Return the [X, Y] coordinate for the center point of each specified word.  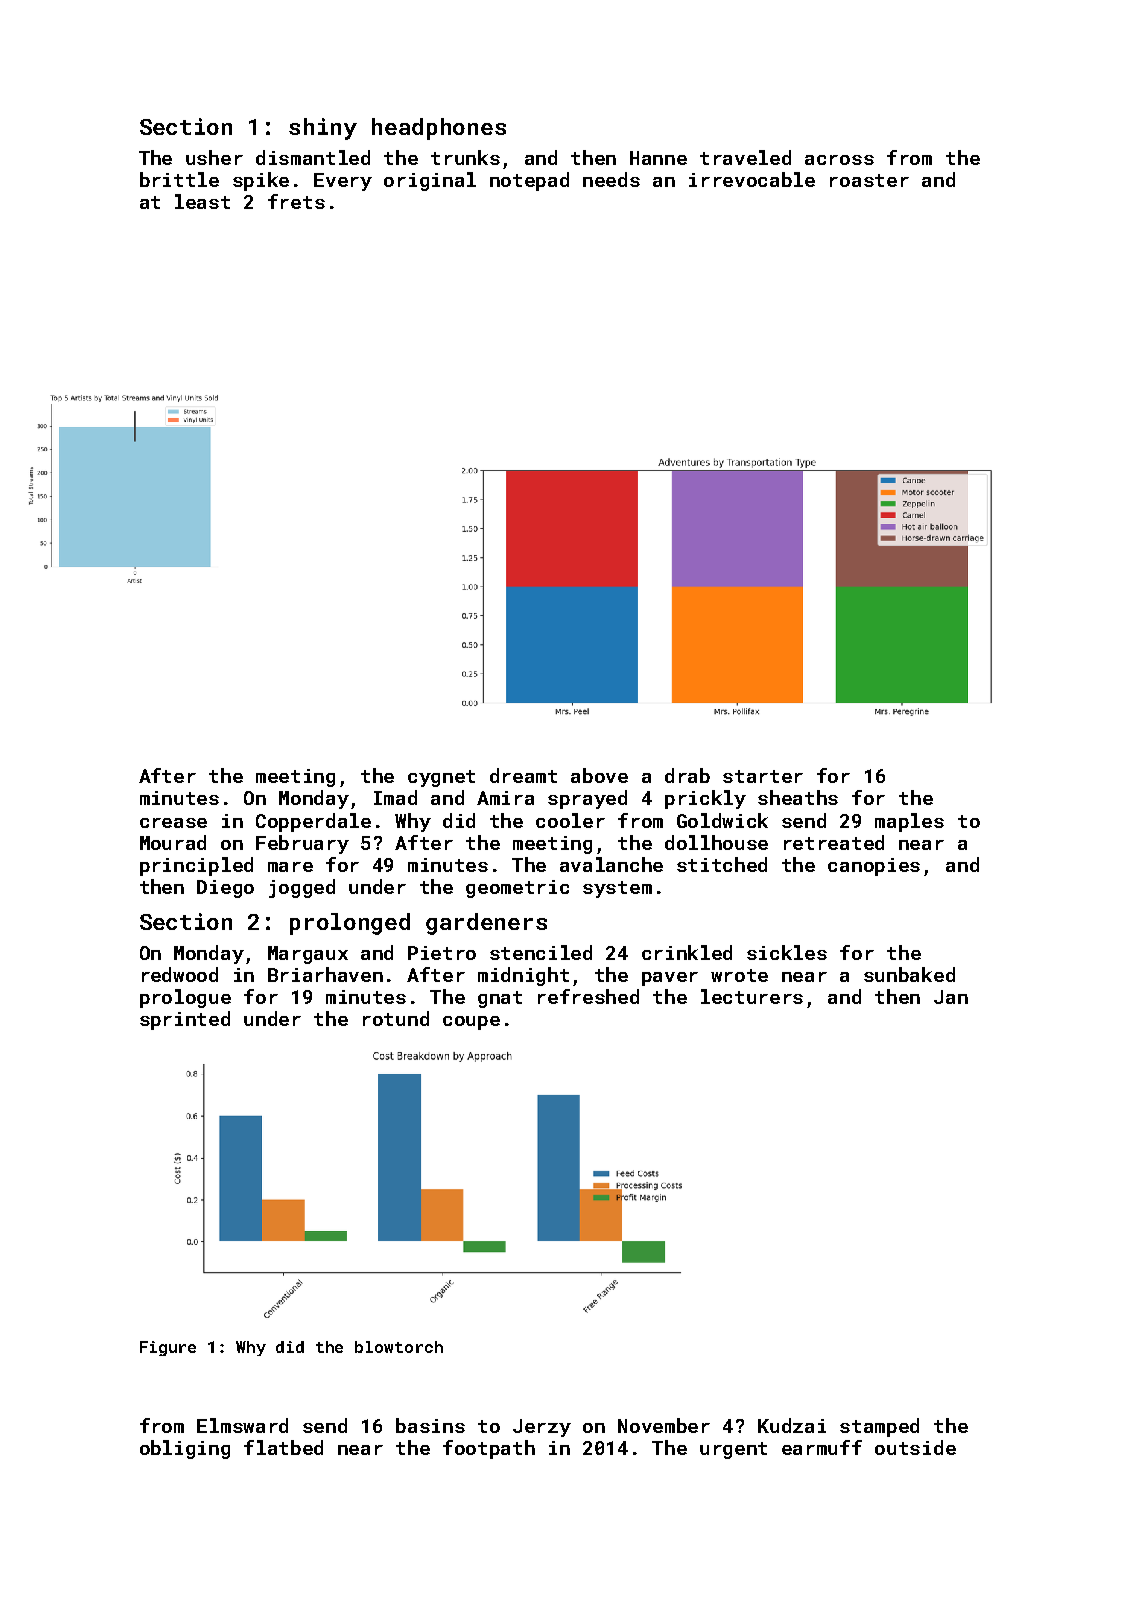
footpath [489, 1449]
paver [670, 979]
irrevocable [752, 179]
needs [611, 179]
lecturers [752, 996]
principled [196, 866]
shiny [323, 129]
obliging [185, 1449]
